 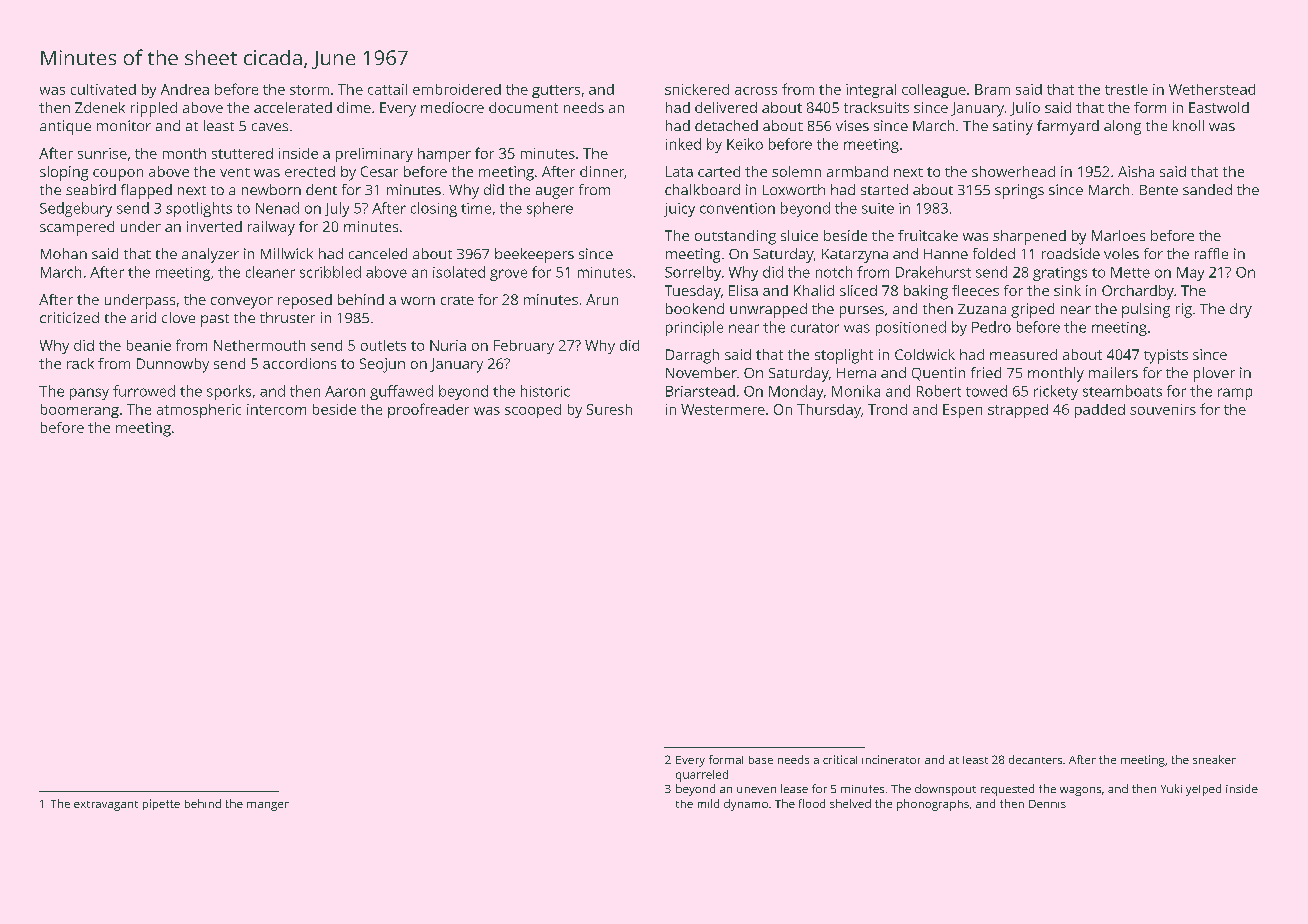 I want to click on souvenirs, so click(x=1163, y=409).
